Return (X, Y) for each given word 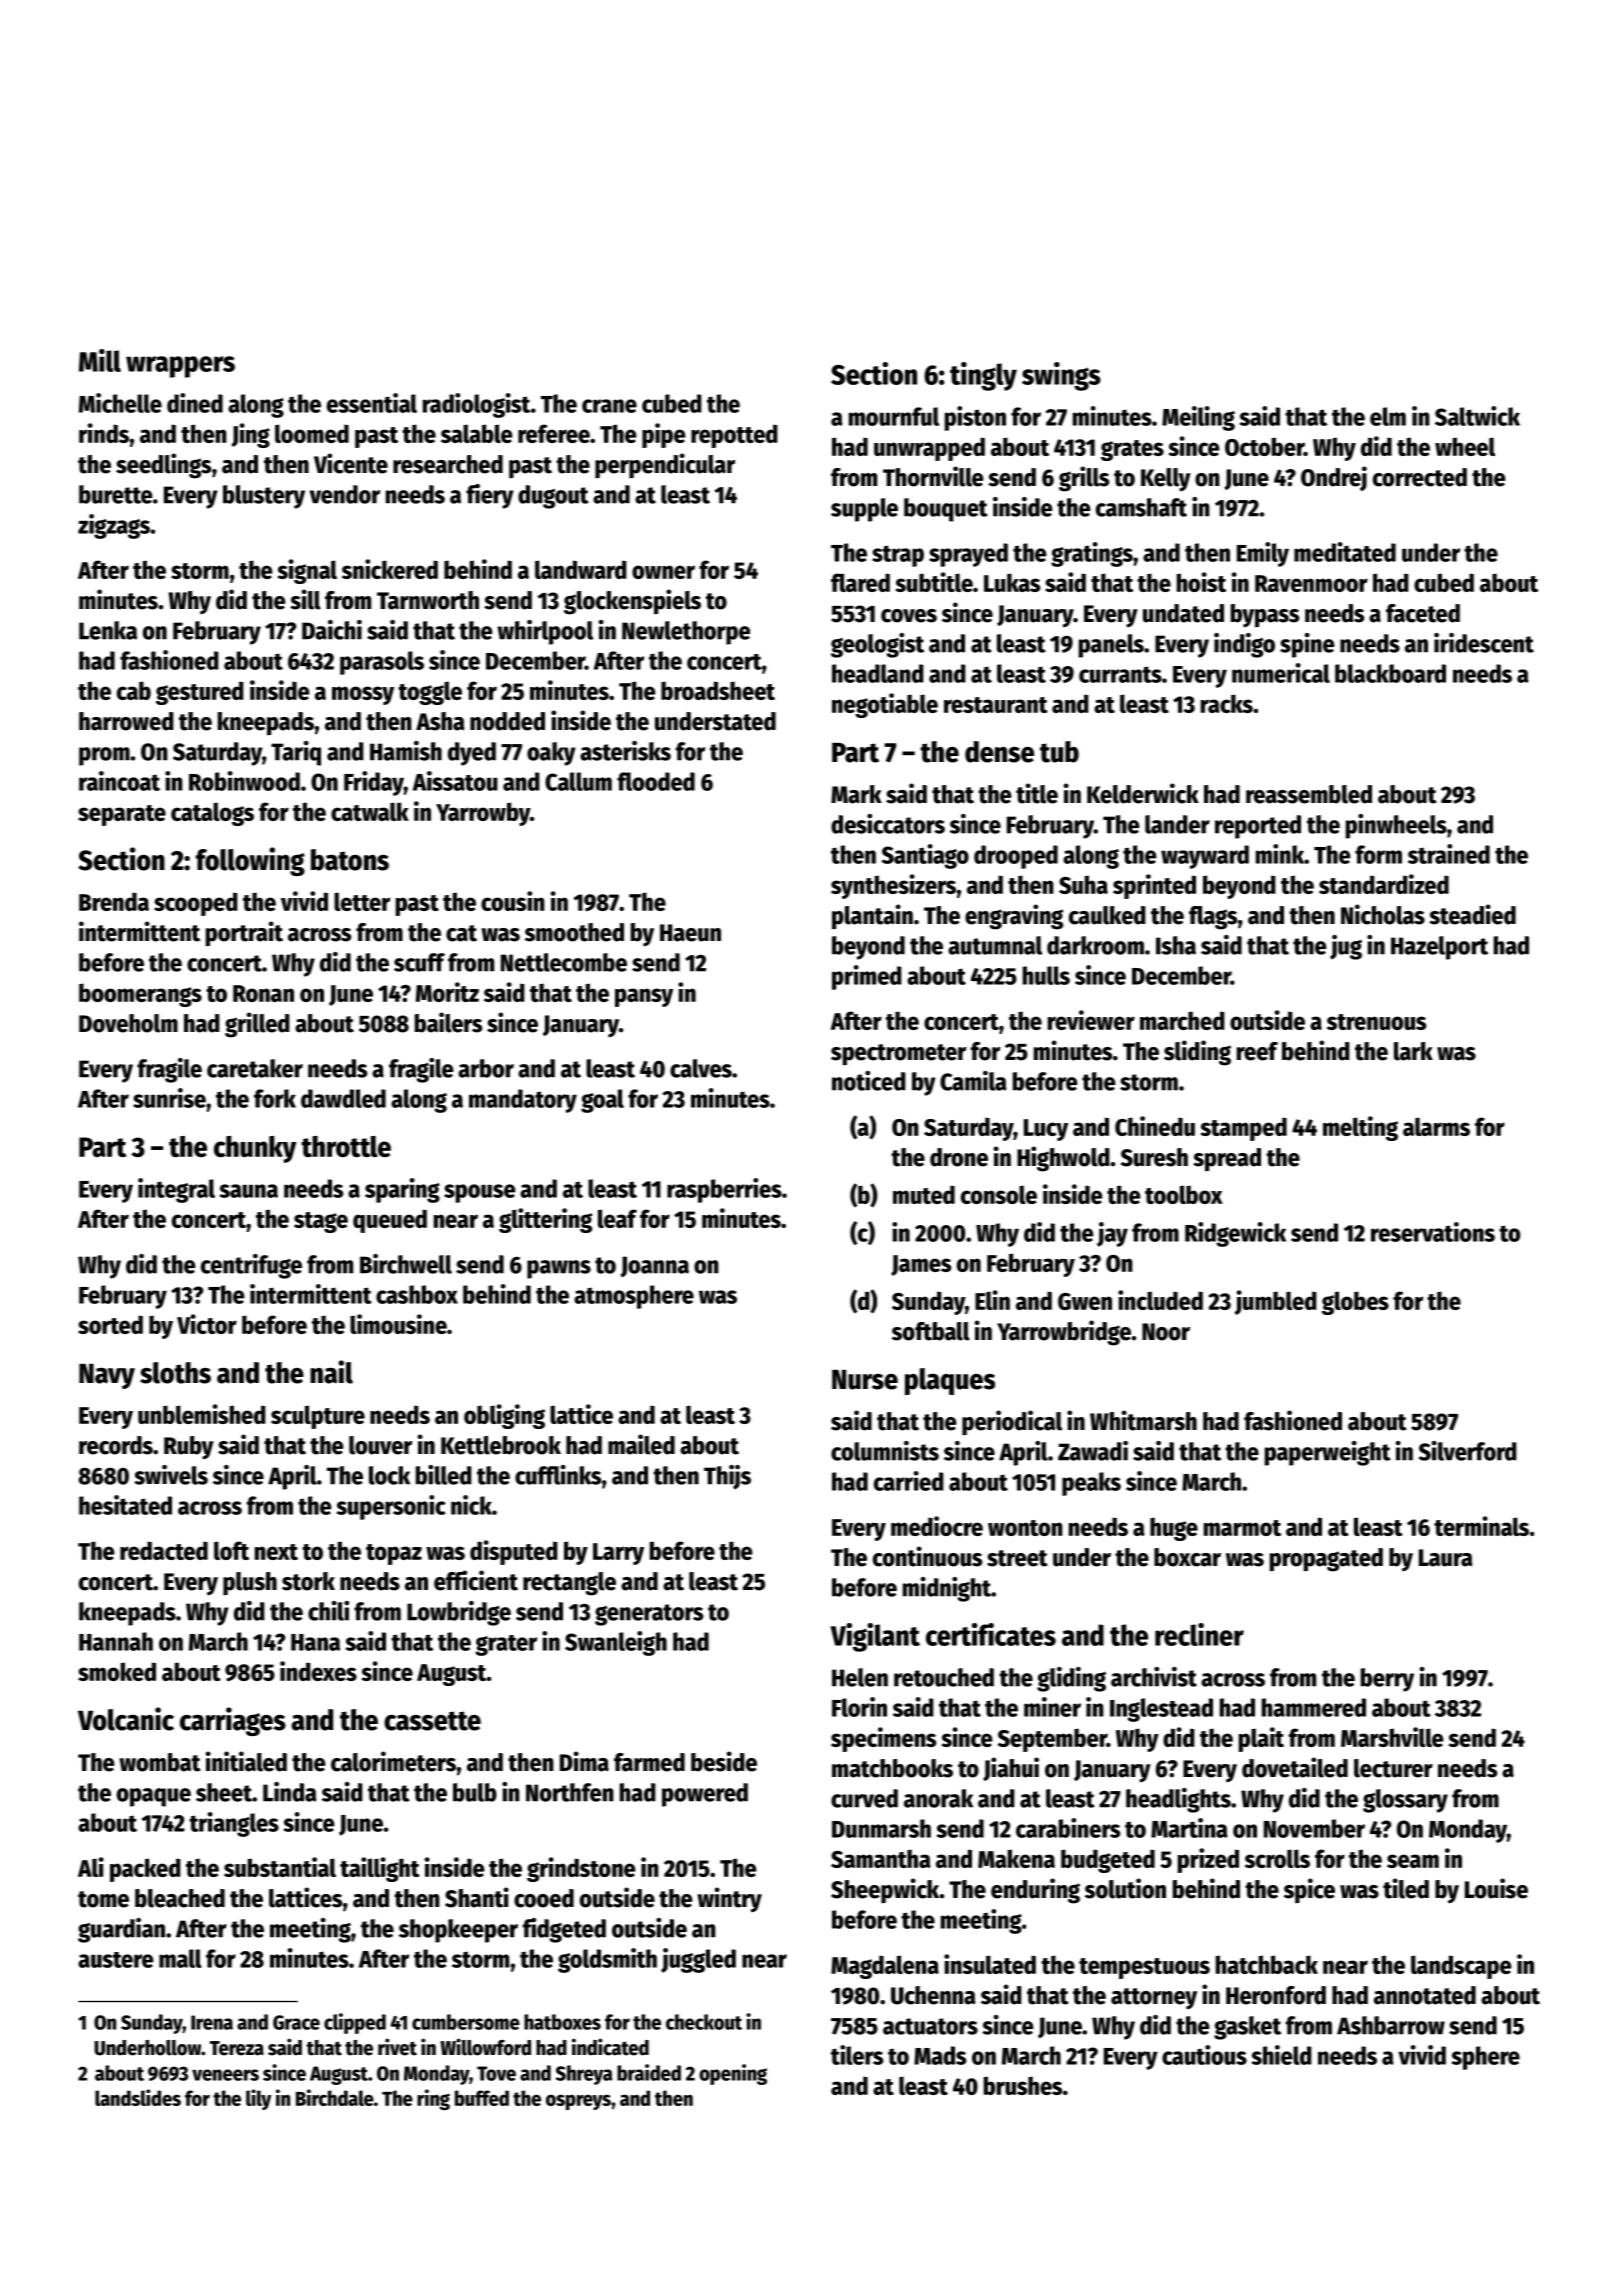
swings (1061, 376)
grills (1084, 479)
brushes (1023, 2085)
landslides (138, 2097)
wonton (1025, 1528)
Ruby (189, 1448)
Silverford (1468, 1451)
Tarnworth (428, 600)
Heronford (1276, 1995)
